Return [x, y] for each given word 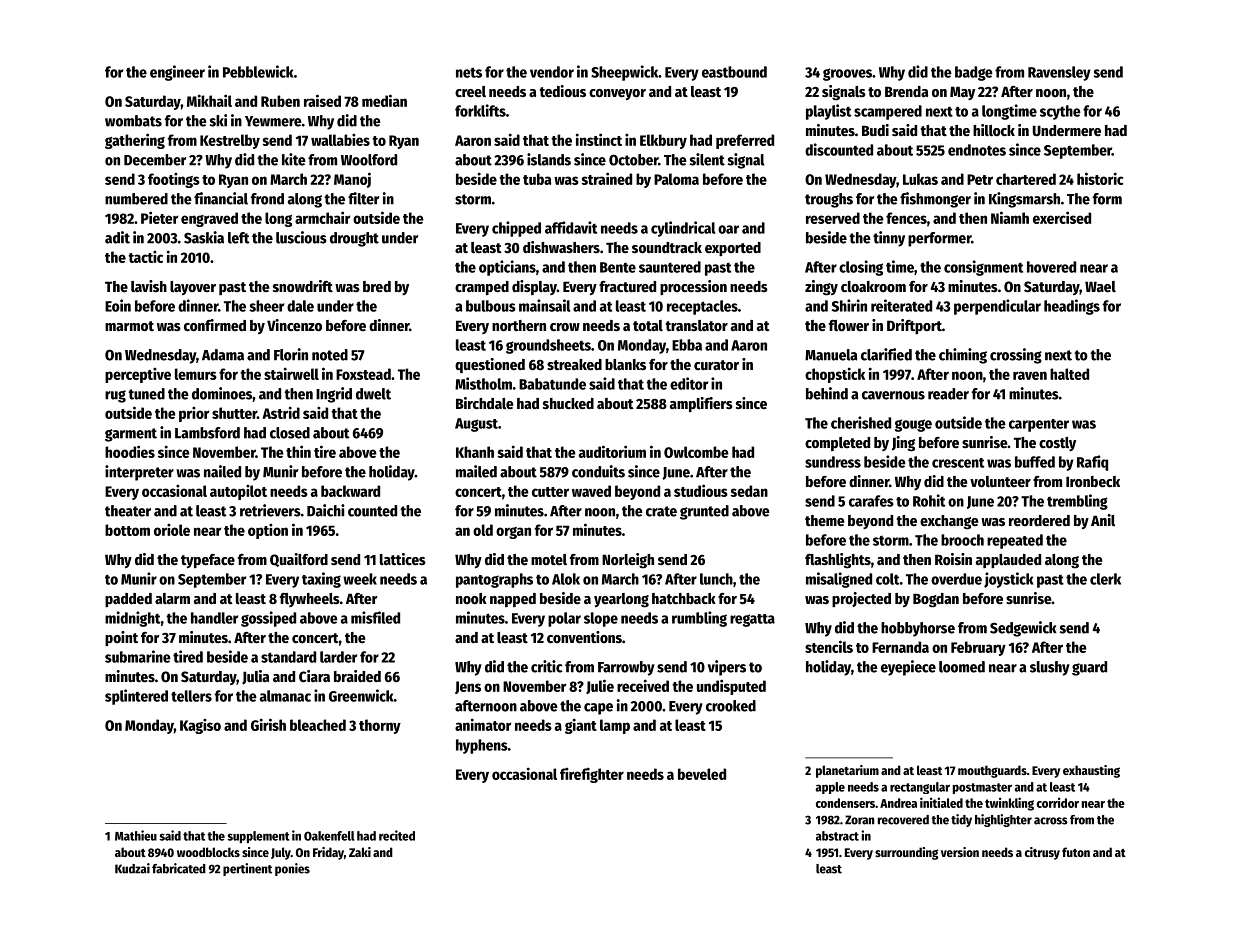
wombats [133, 121]
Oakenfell [329, 836]
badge [974, 73]
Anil [1103, 520]
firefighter [592, 775]
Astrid [281, 412]
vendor [552, 72]
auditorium [612, 451]
